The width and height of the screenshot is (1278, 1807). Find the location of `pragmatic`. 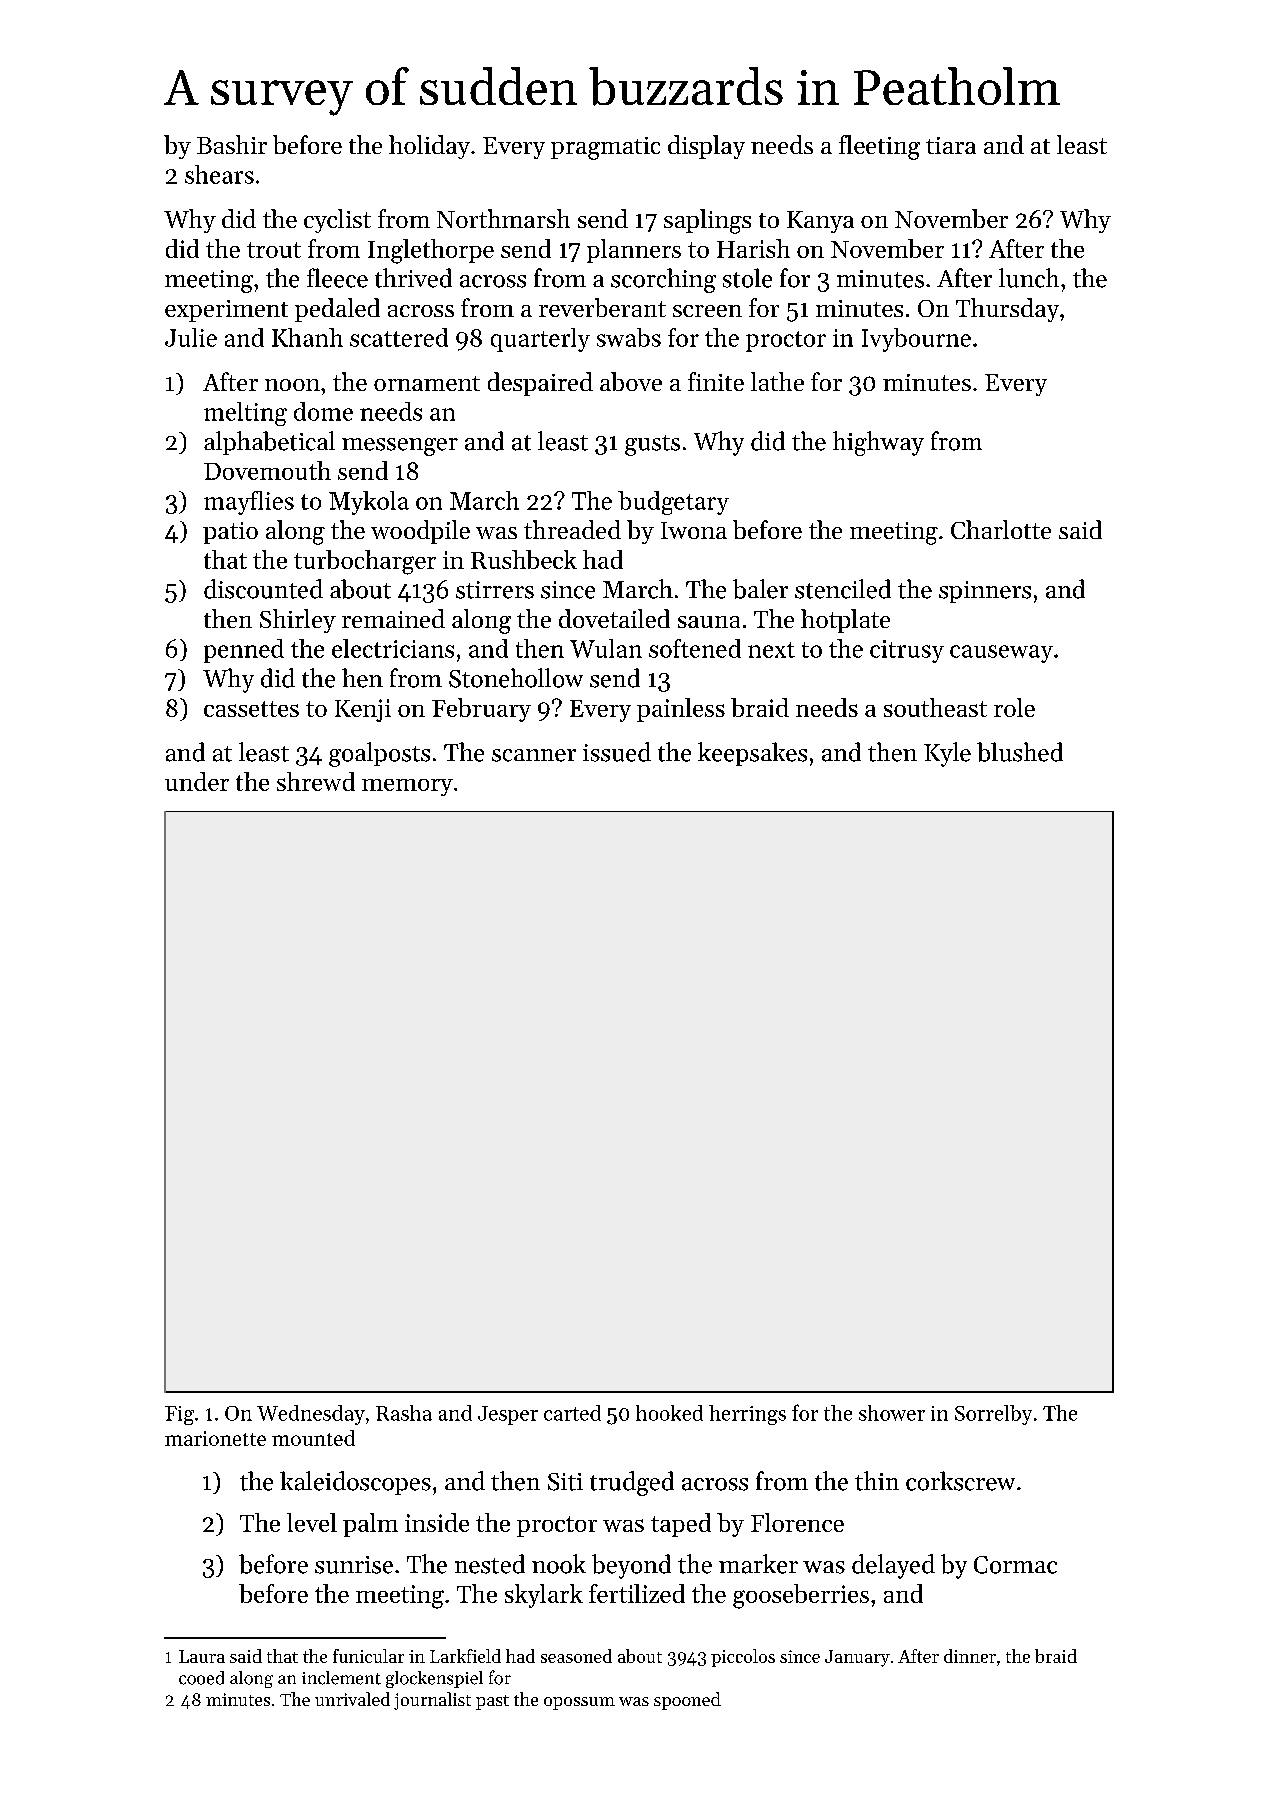

pragmatic is located at coordinates (605, 148).
